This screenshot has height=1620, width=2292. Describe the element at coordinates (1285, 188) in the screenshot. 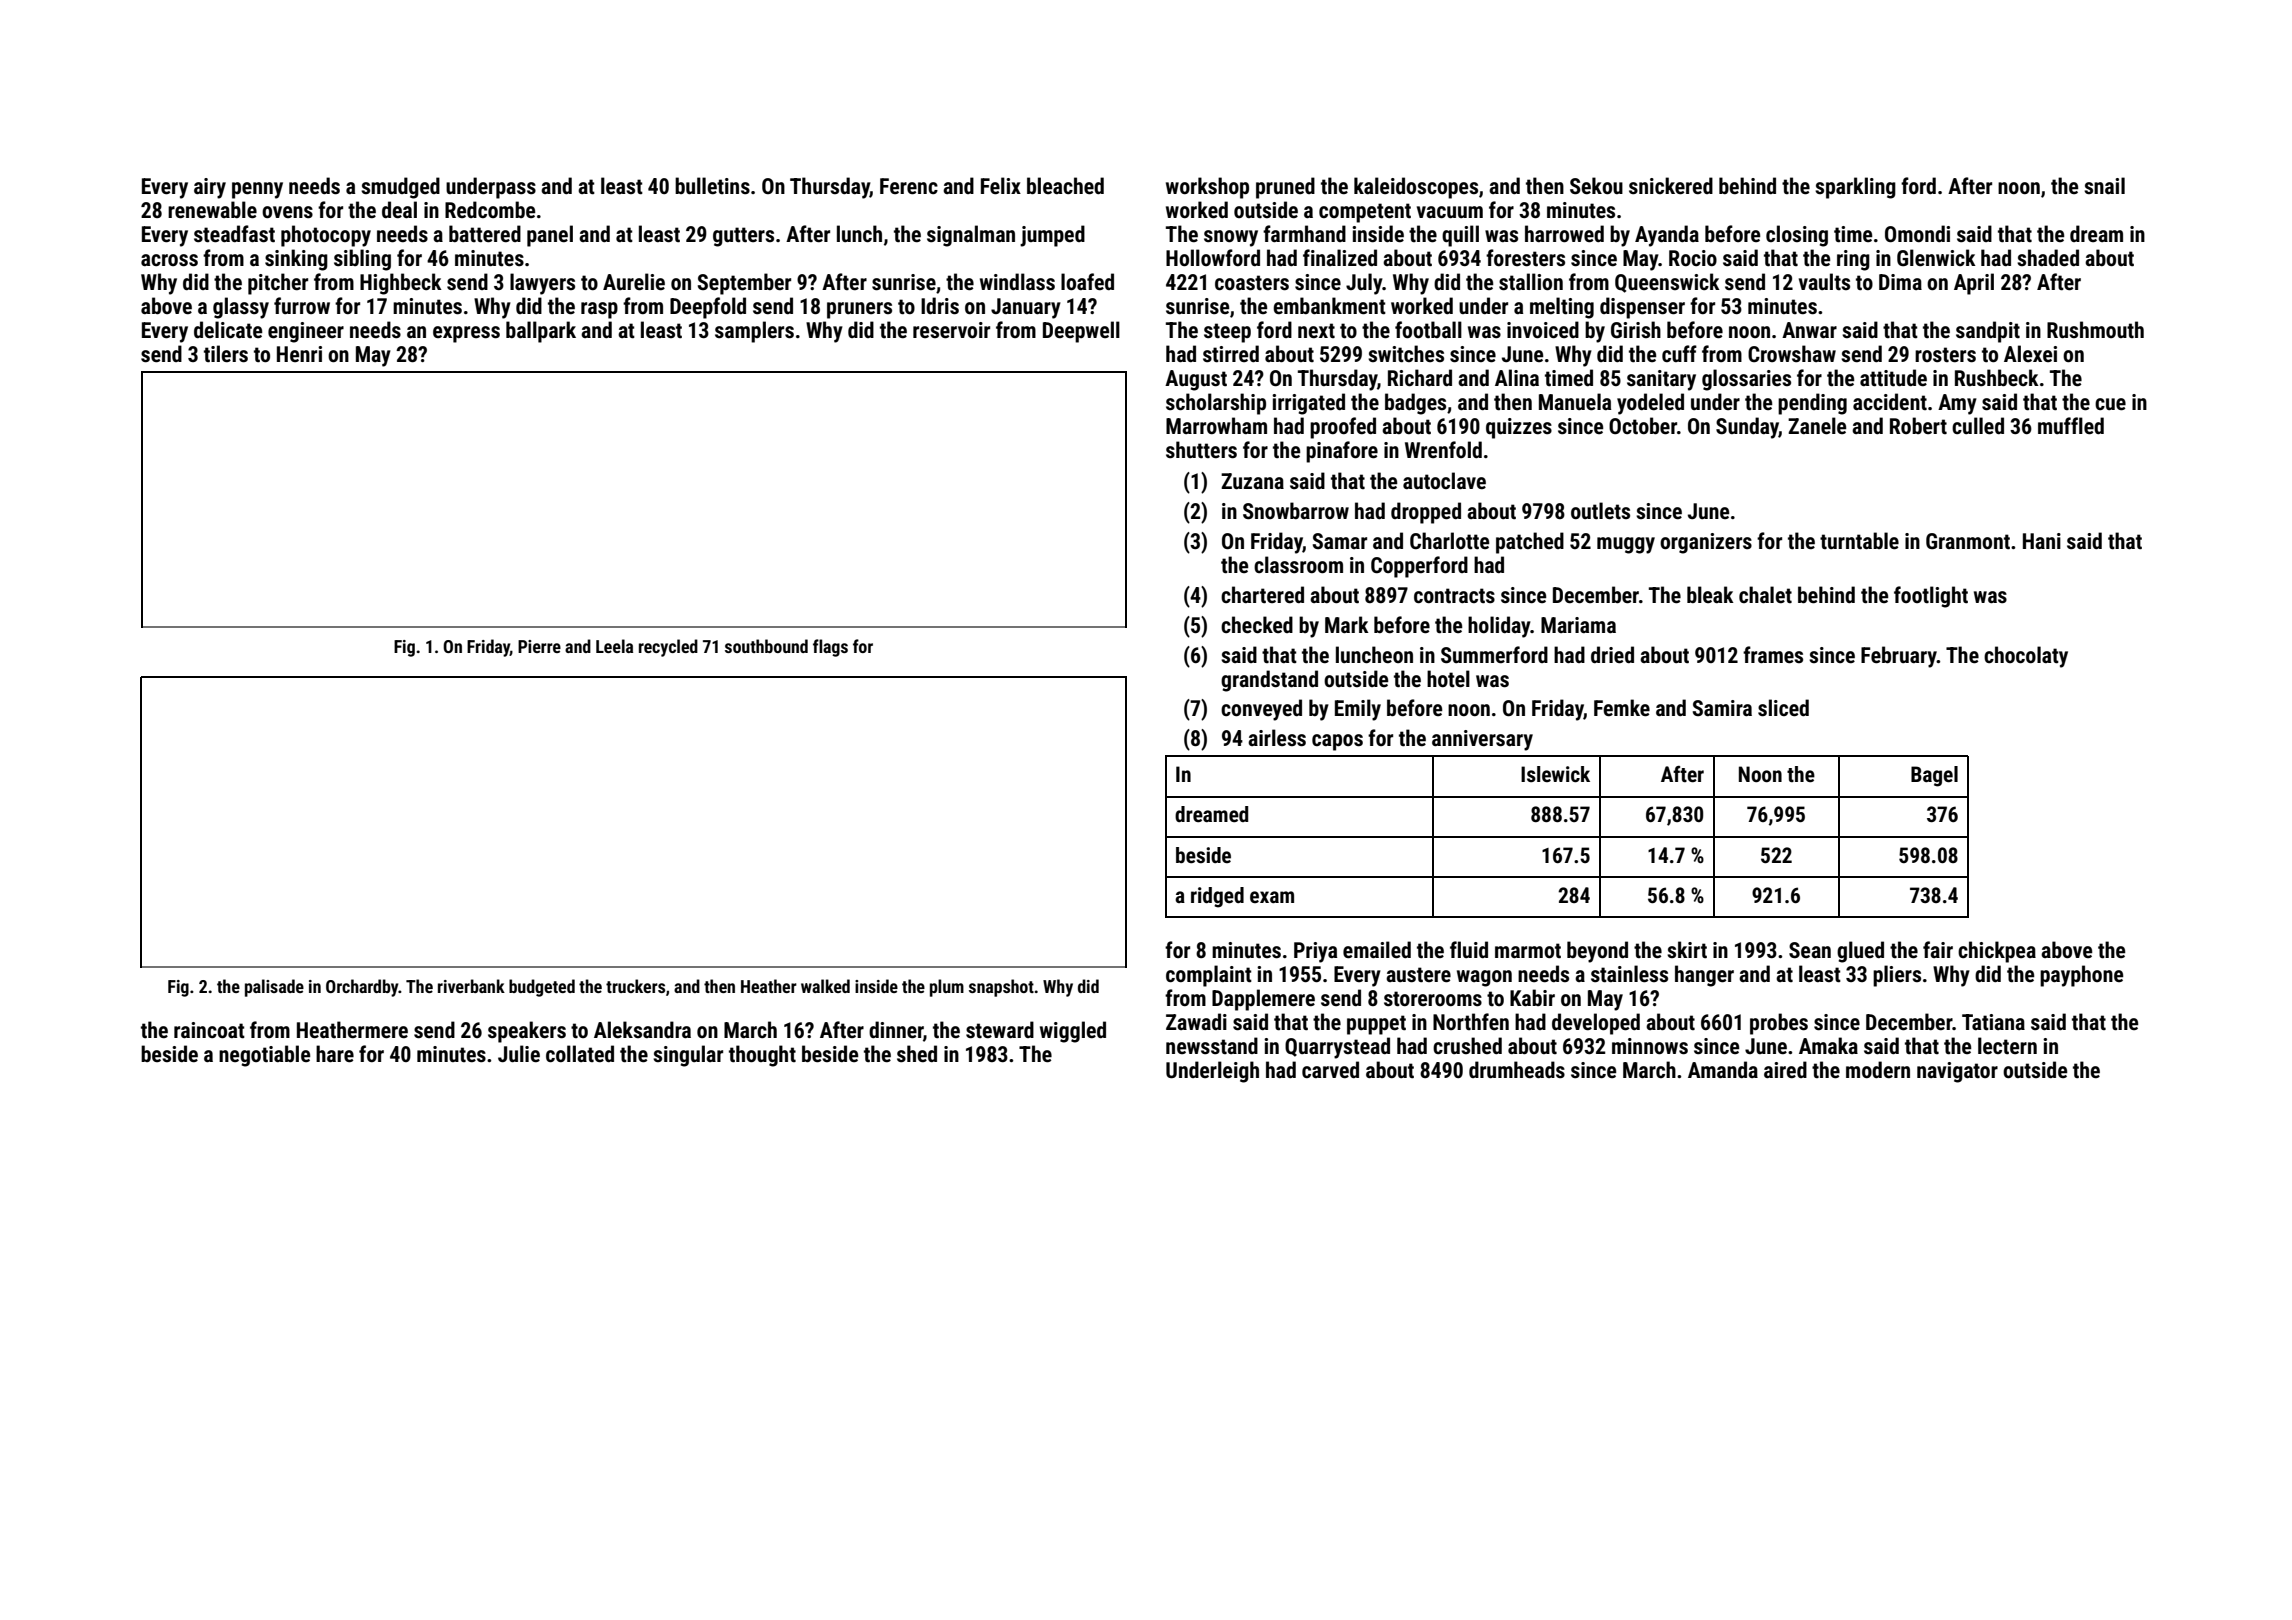

I see `pruned` at that location.
